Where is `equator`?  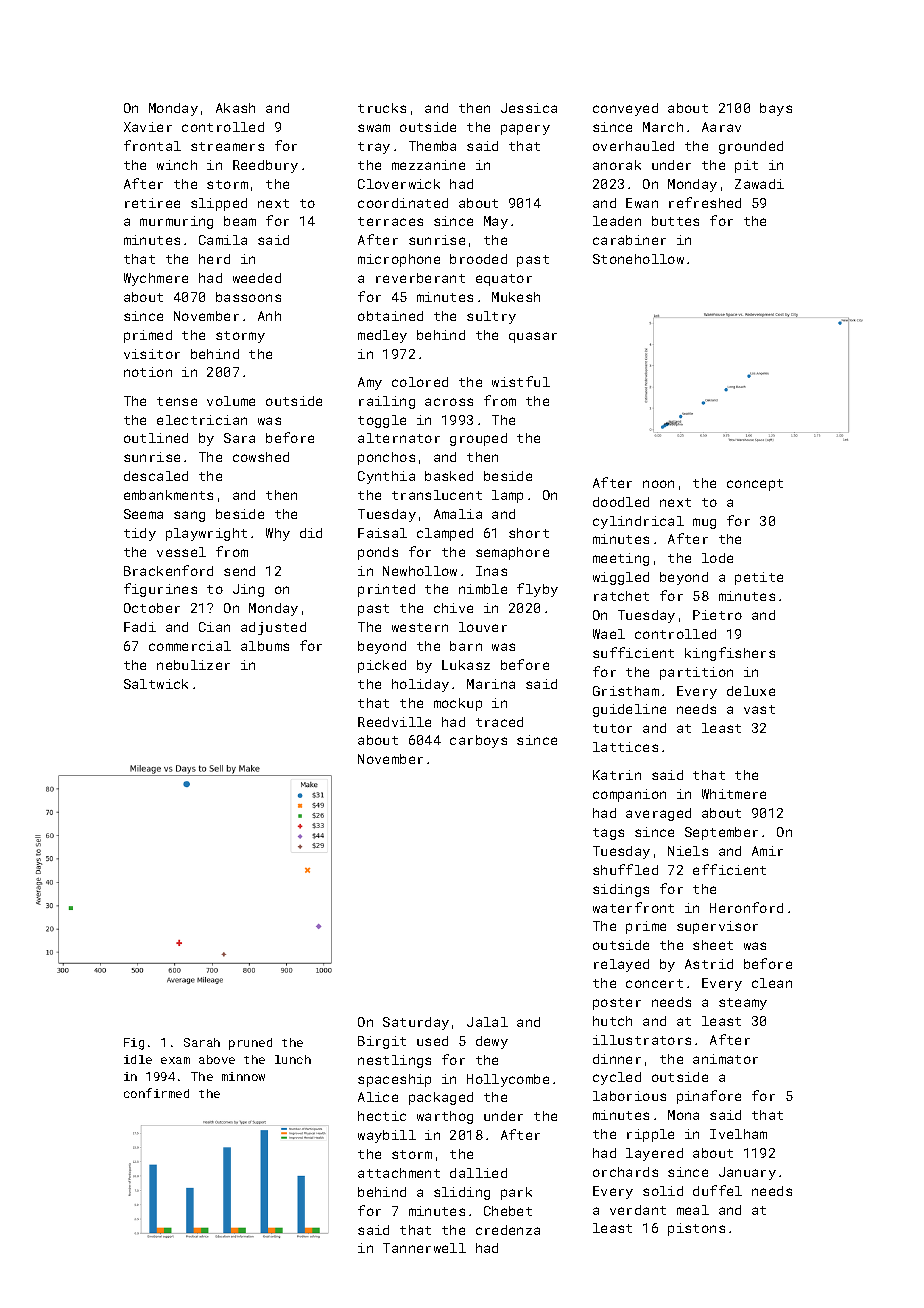 equator is located at coordinates (504, 280).
